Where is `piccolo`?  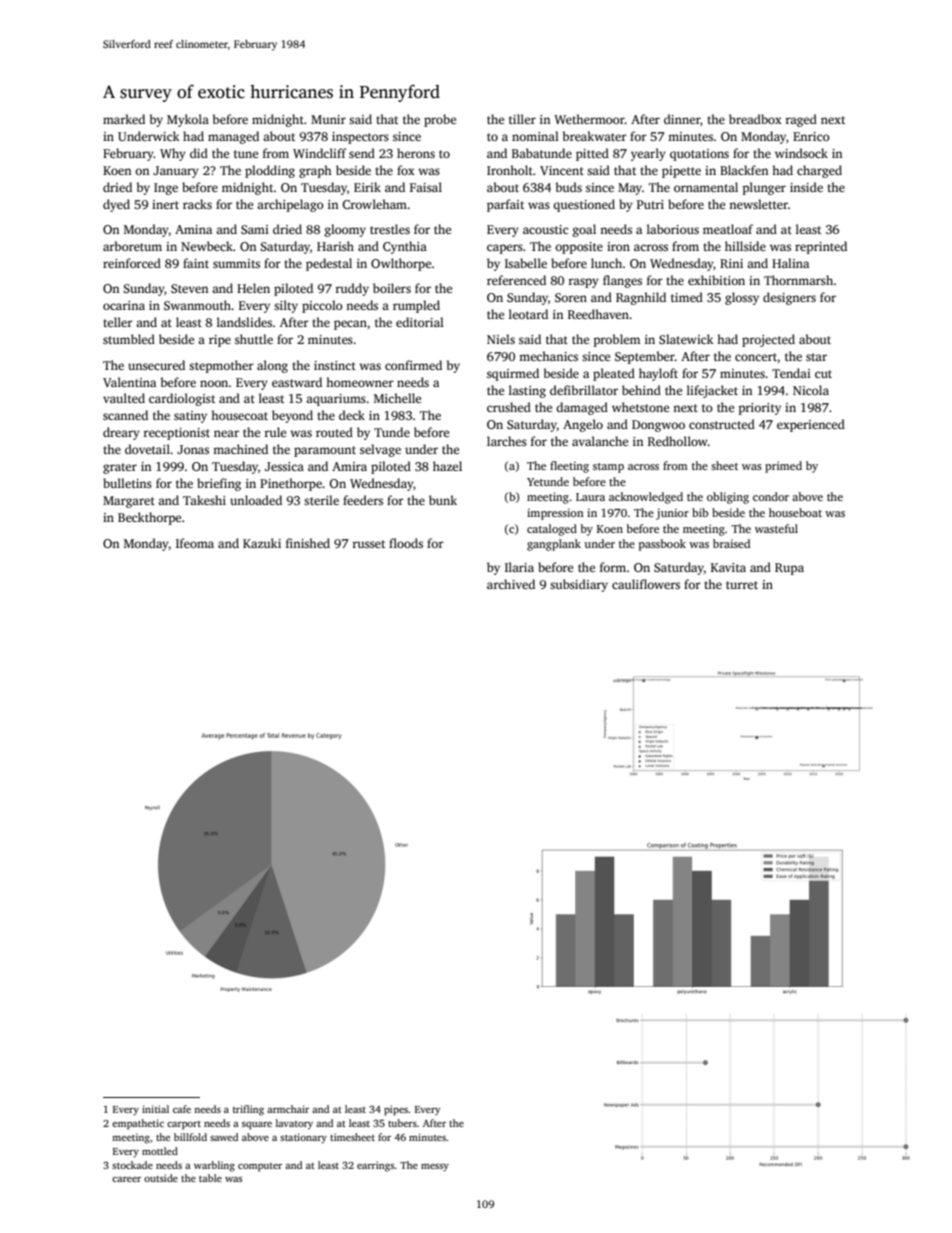
piccolo is located at coordinates (322, 306).
